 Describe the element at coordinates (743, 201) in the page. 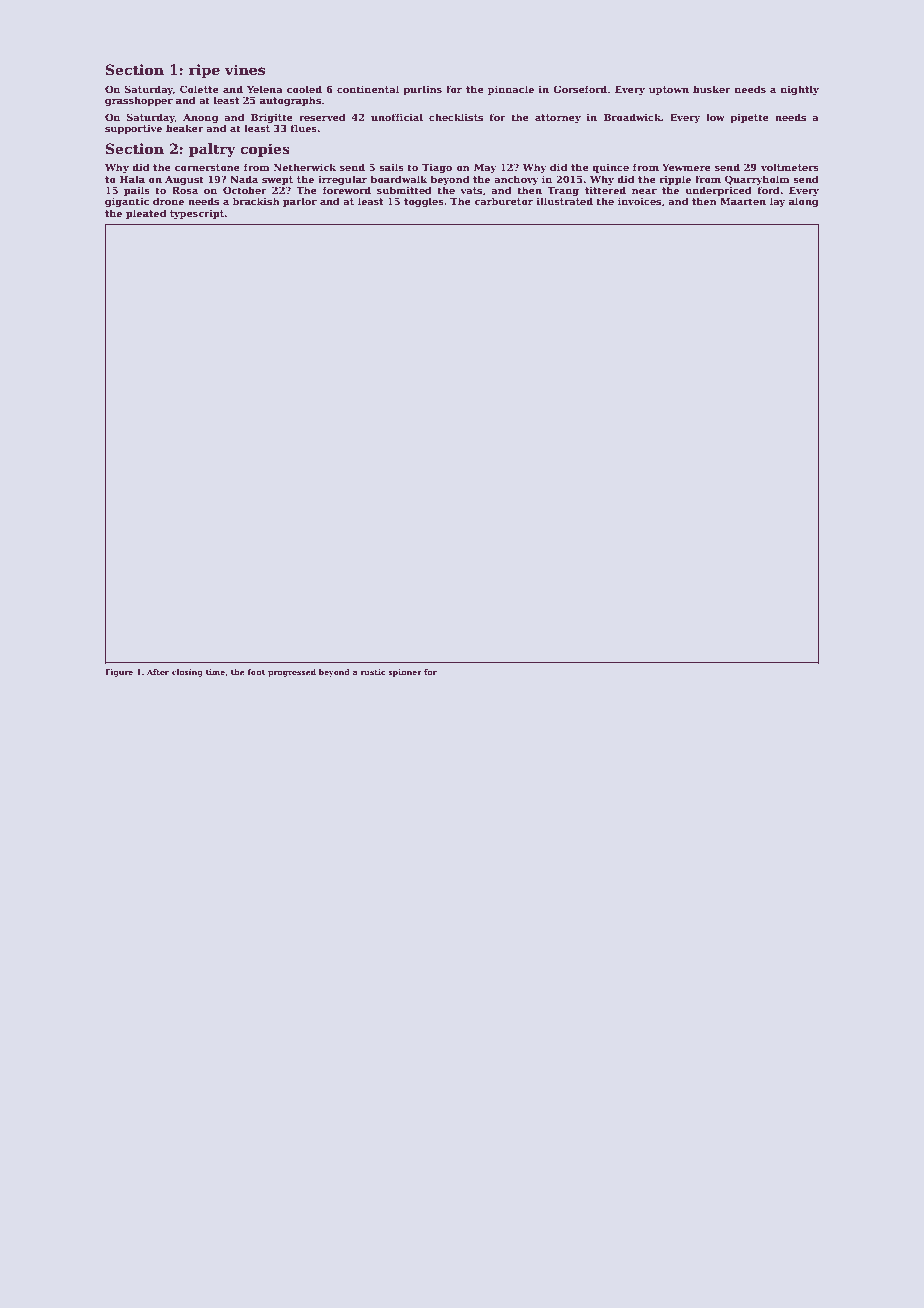

I see `Maarten` at that location.
